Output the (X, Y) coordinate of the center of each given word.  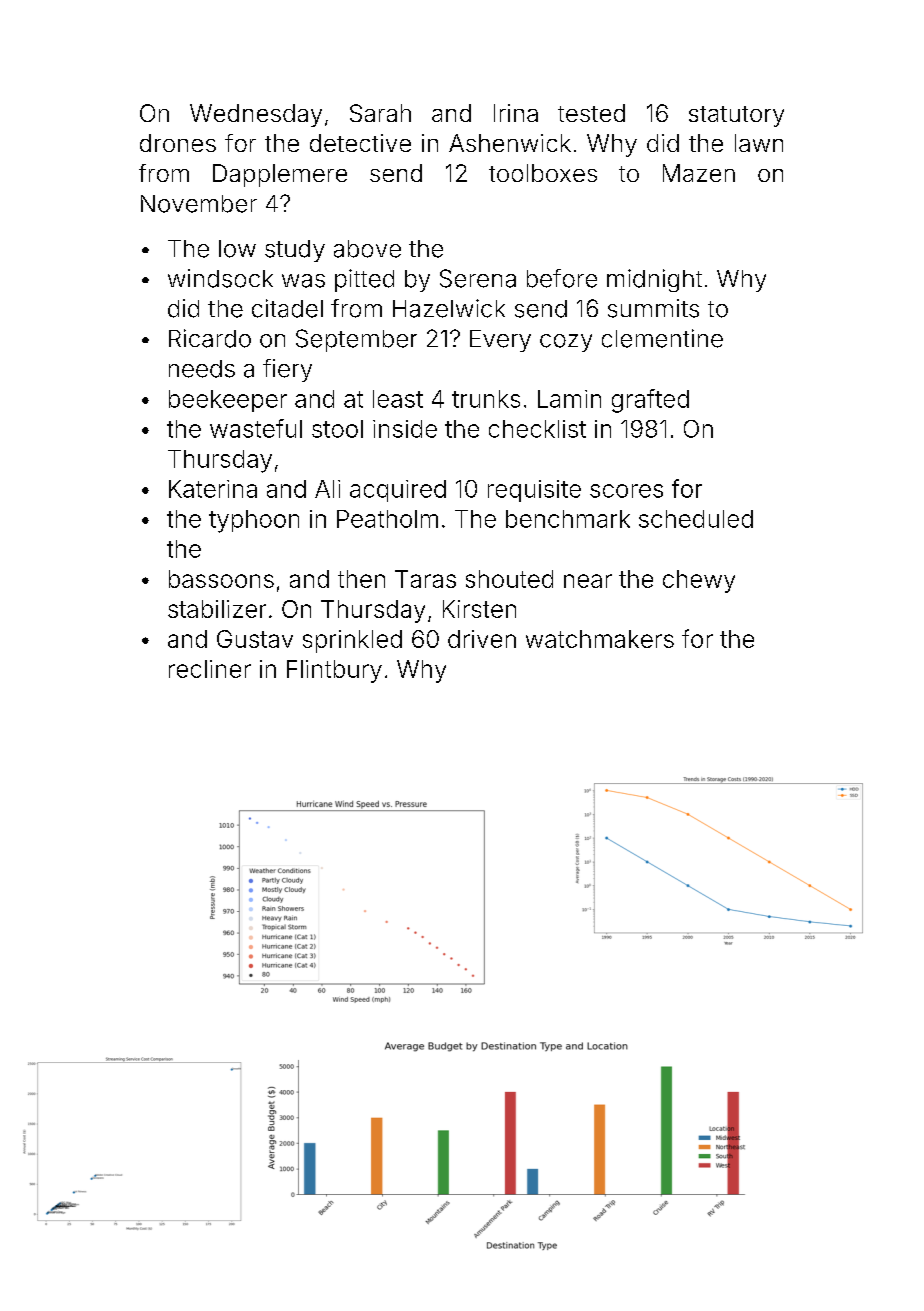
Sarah (380, 113)
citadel (287, 308)
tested (591, 113)
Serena (478, 278)
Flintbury (334, 671)
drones (178, 143)
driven (482, 639)
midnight (654, 280)
